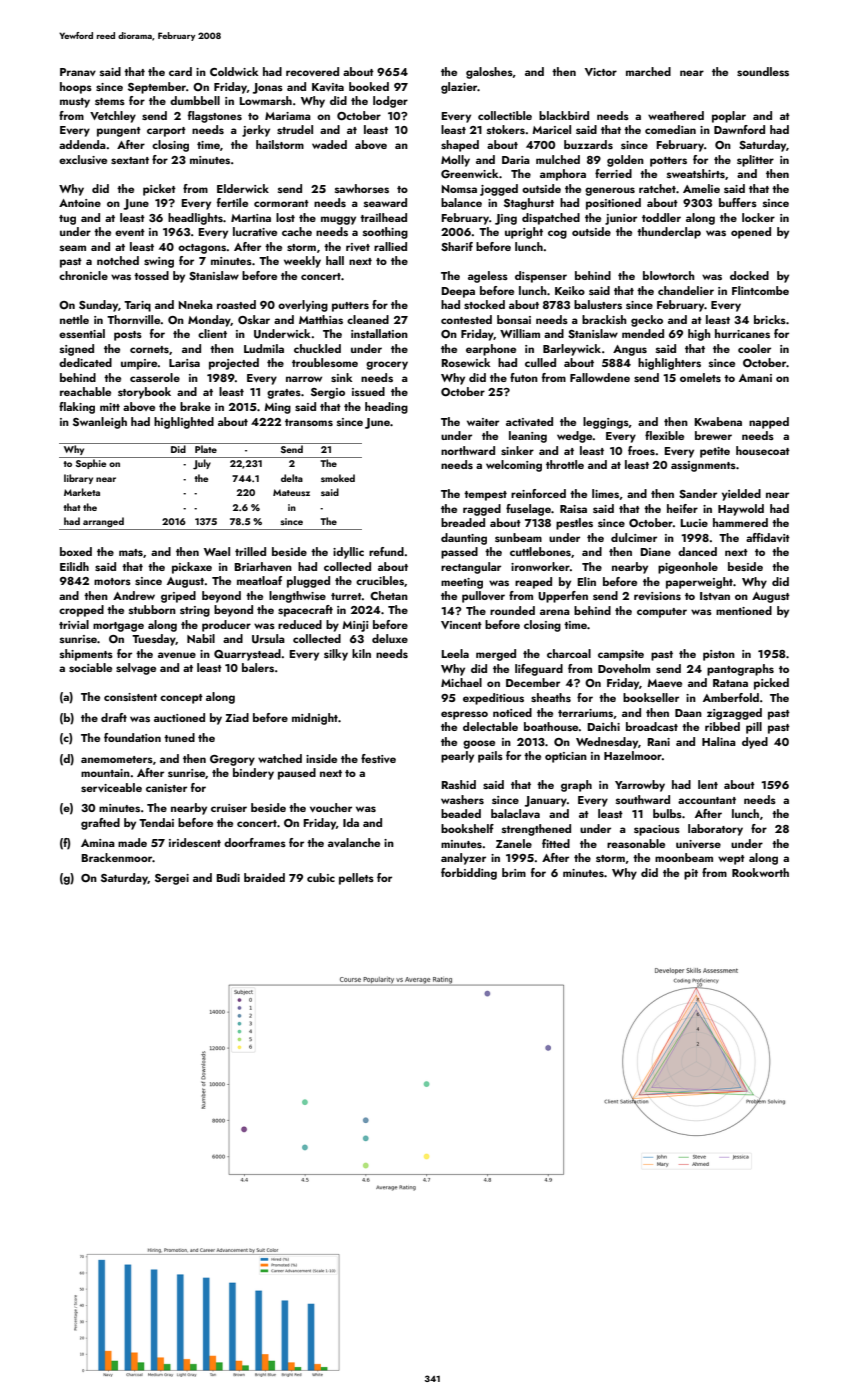 The width and height of the screenshot is (849, 1400). I want to click on card, so click(180, 71).
